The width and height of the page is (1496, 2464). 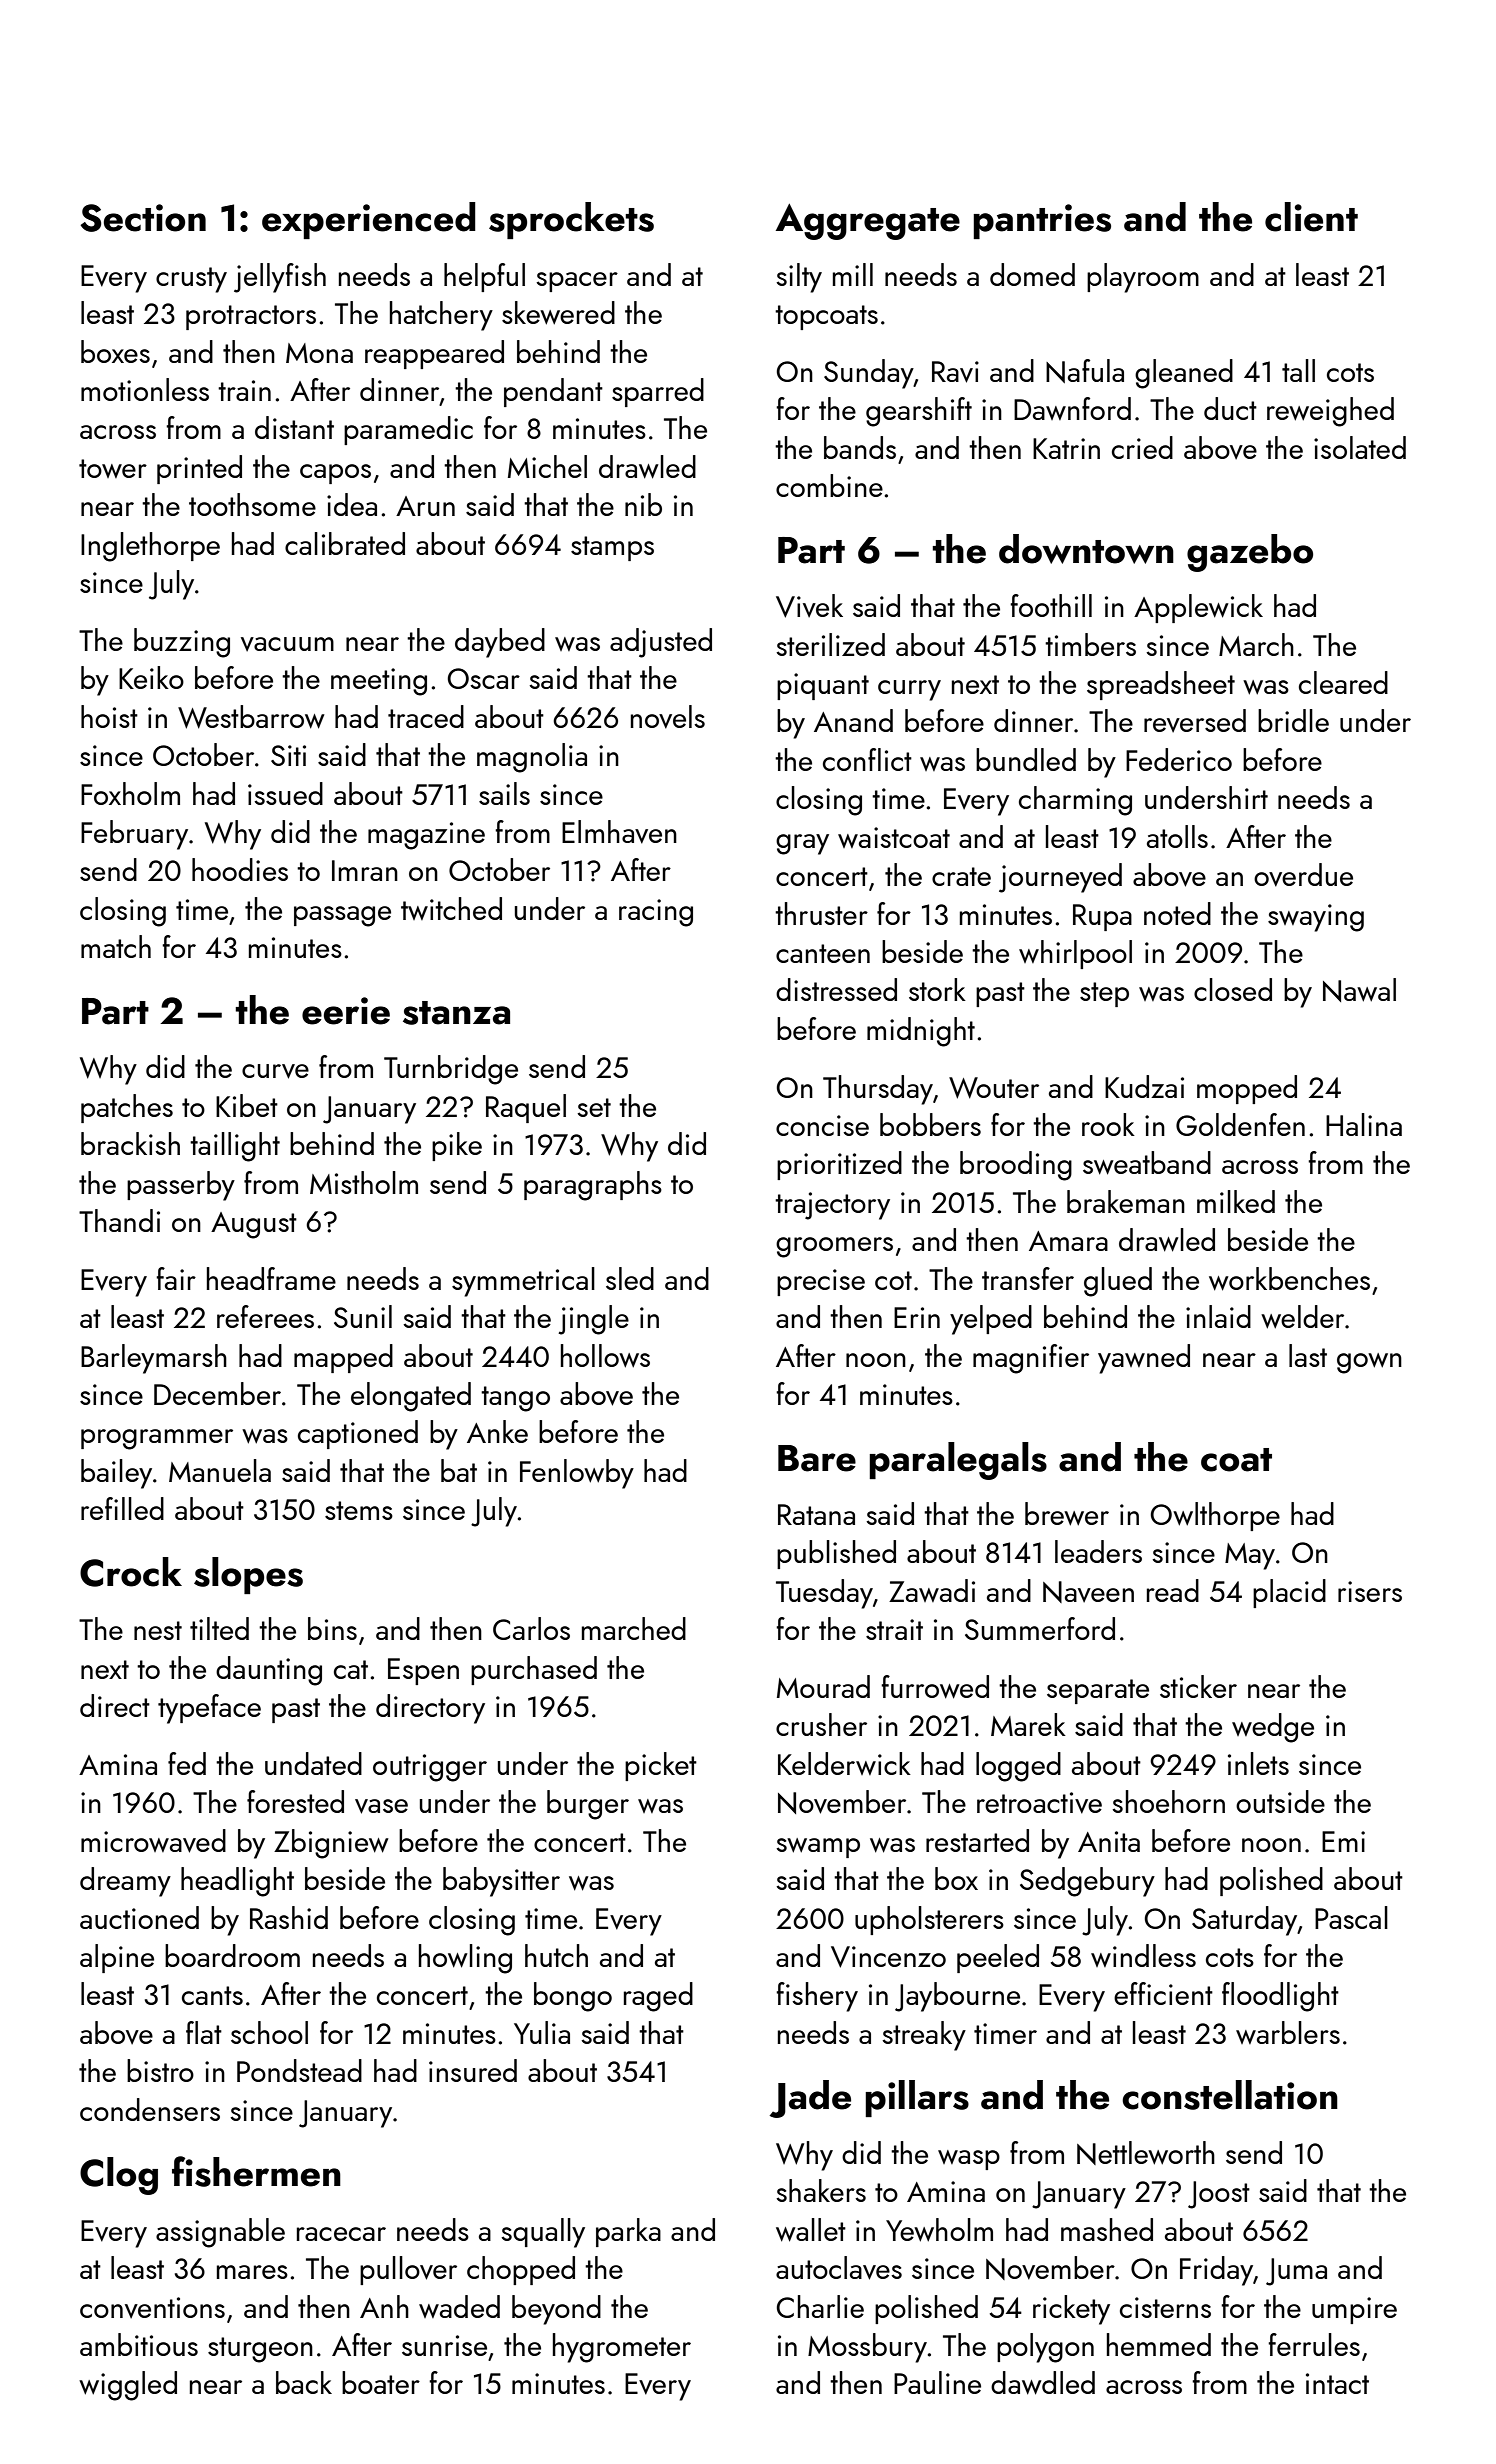 What do you see at coordinates (622, 2348) in the page?
I see `hygrometer` at bounding box center [622, 2348].
